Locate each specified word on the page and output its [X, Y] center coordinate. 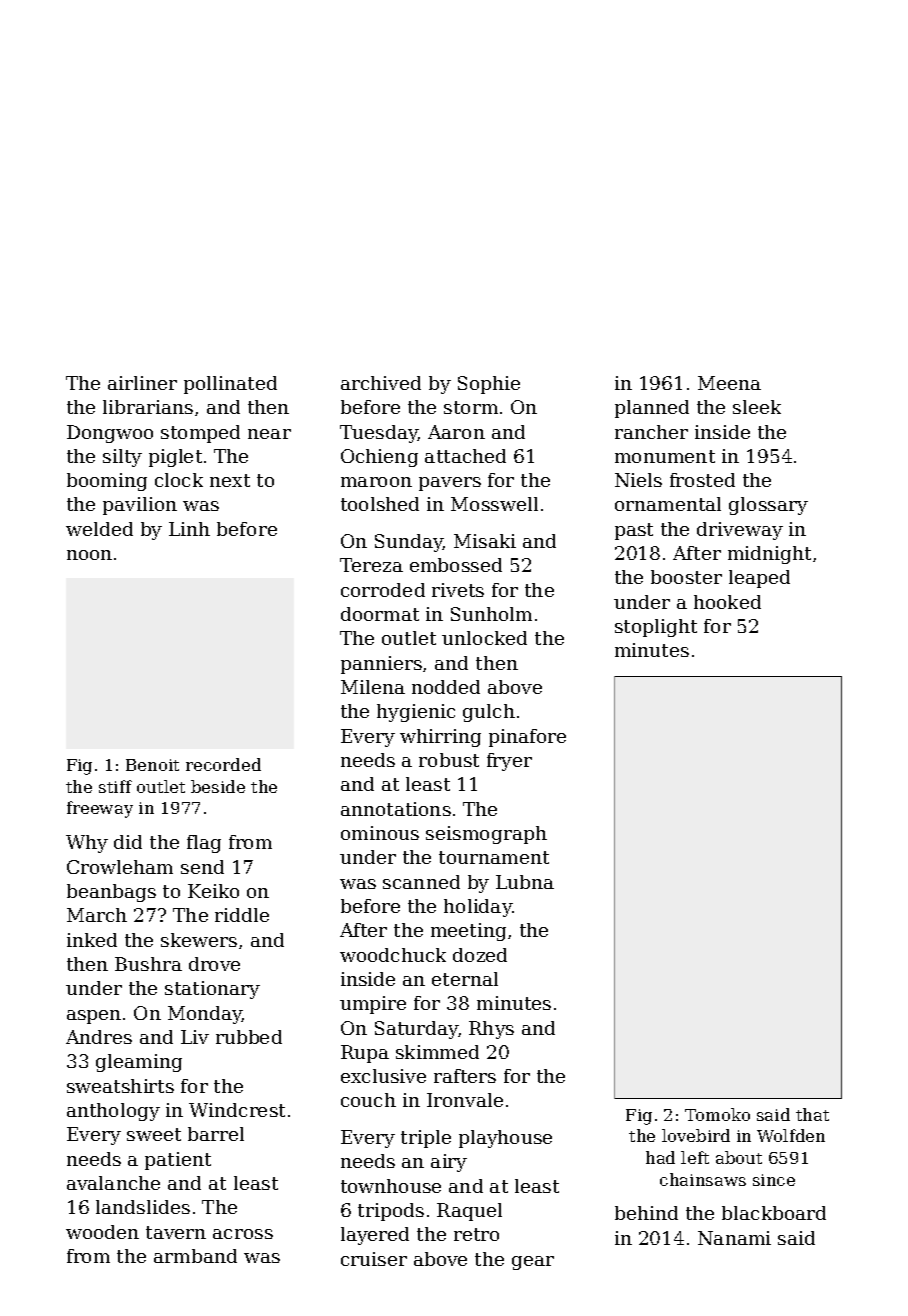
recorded [223, 764]
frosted [702, 480]
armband [195, 1256]
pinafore [527, 738]
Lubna [525, 882]
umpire [373, 1005]
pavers [450, 484]
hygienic [416, 713]
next [230, 480]
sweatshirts [120, 1086]
